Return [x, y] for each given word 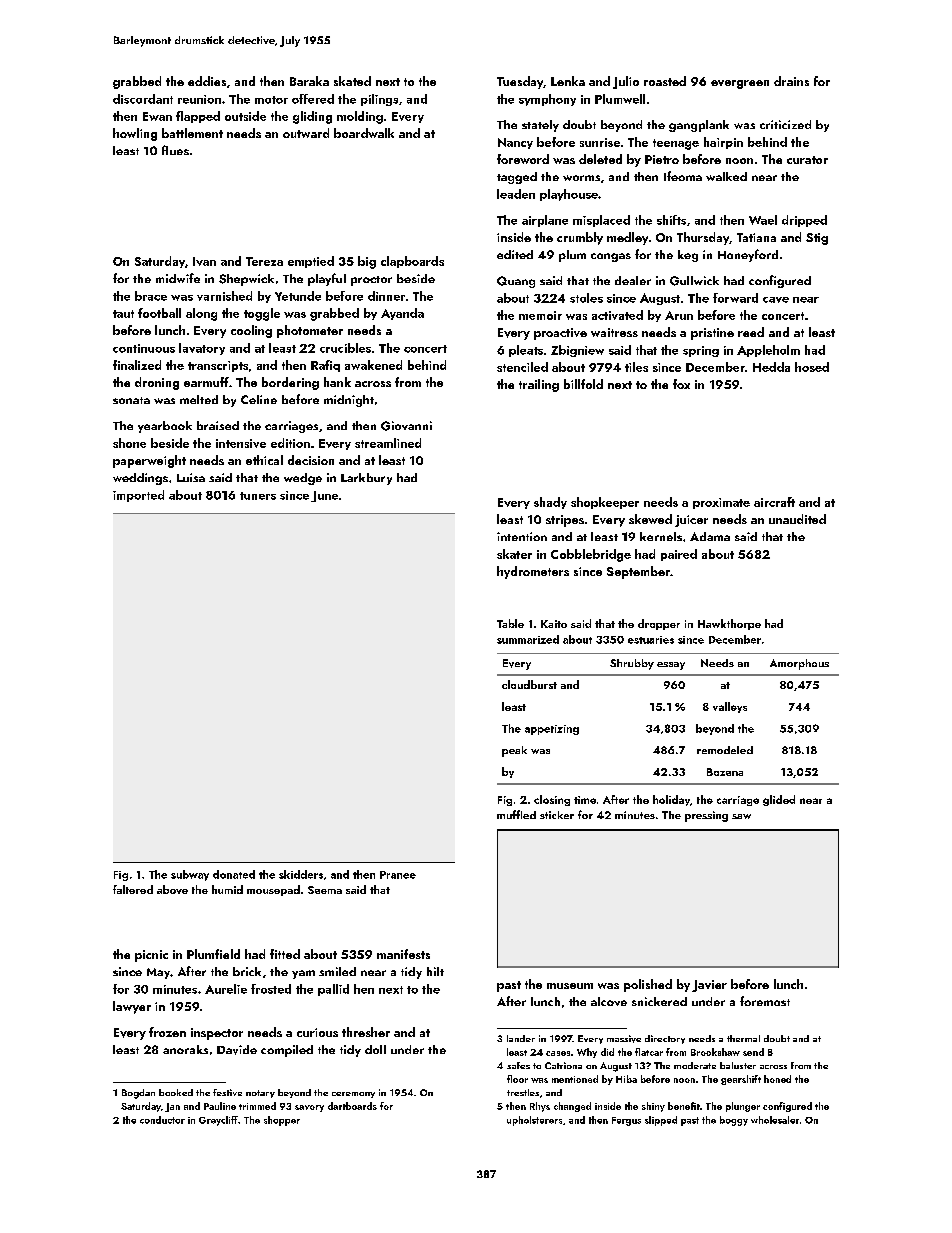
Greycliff [218, 1121]
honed [777, 1079]
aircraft [774, 502]
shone [129, 443]
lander [521, 1038]
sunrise [600, 142]
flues [175, 150]
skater [514, 554]
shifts [671, 220]
